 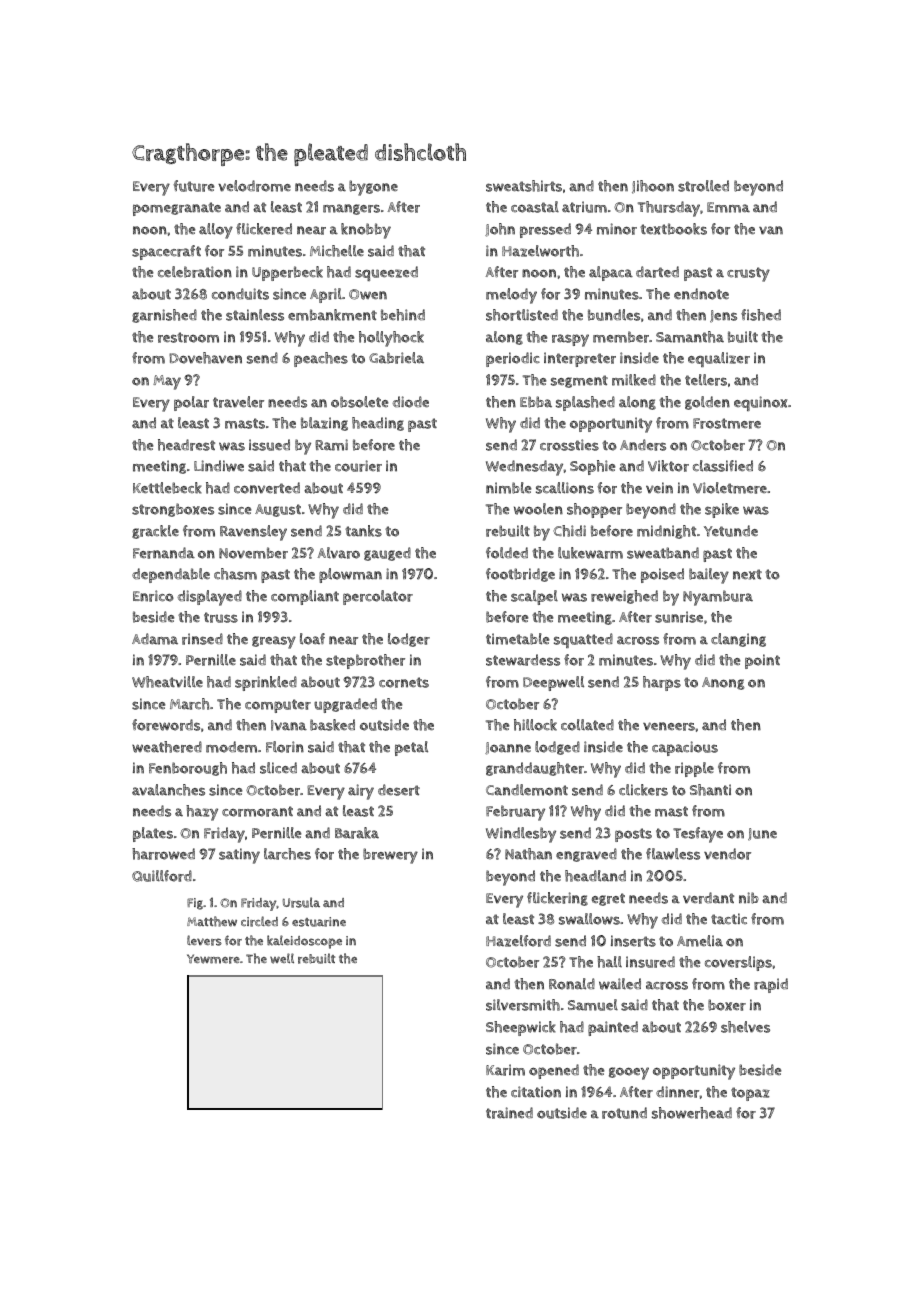 I want to click on Joanne, so click(x=508, y=748).
